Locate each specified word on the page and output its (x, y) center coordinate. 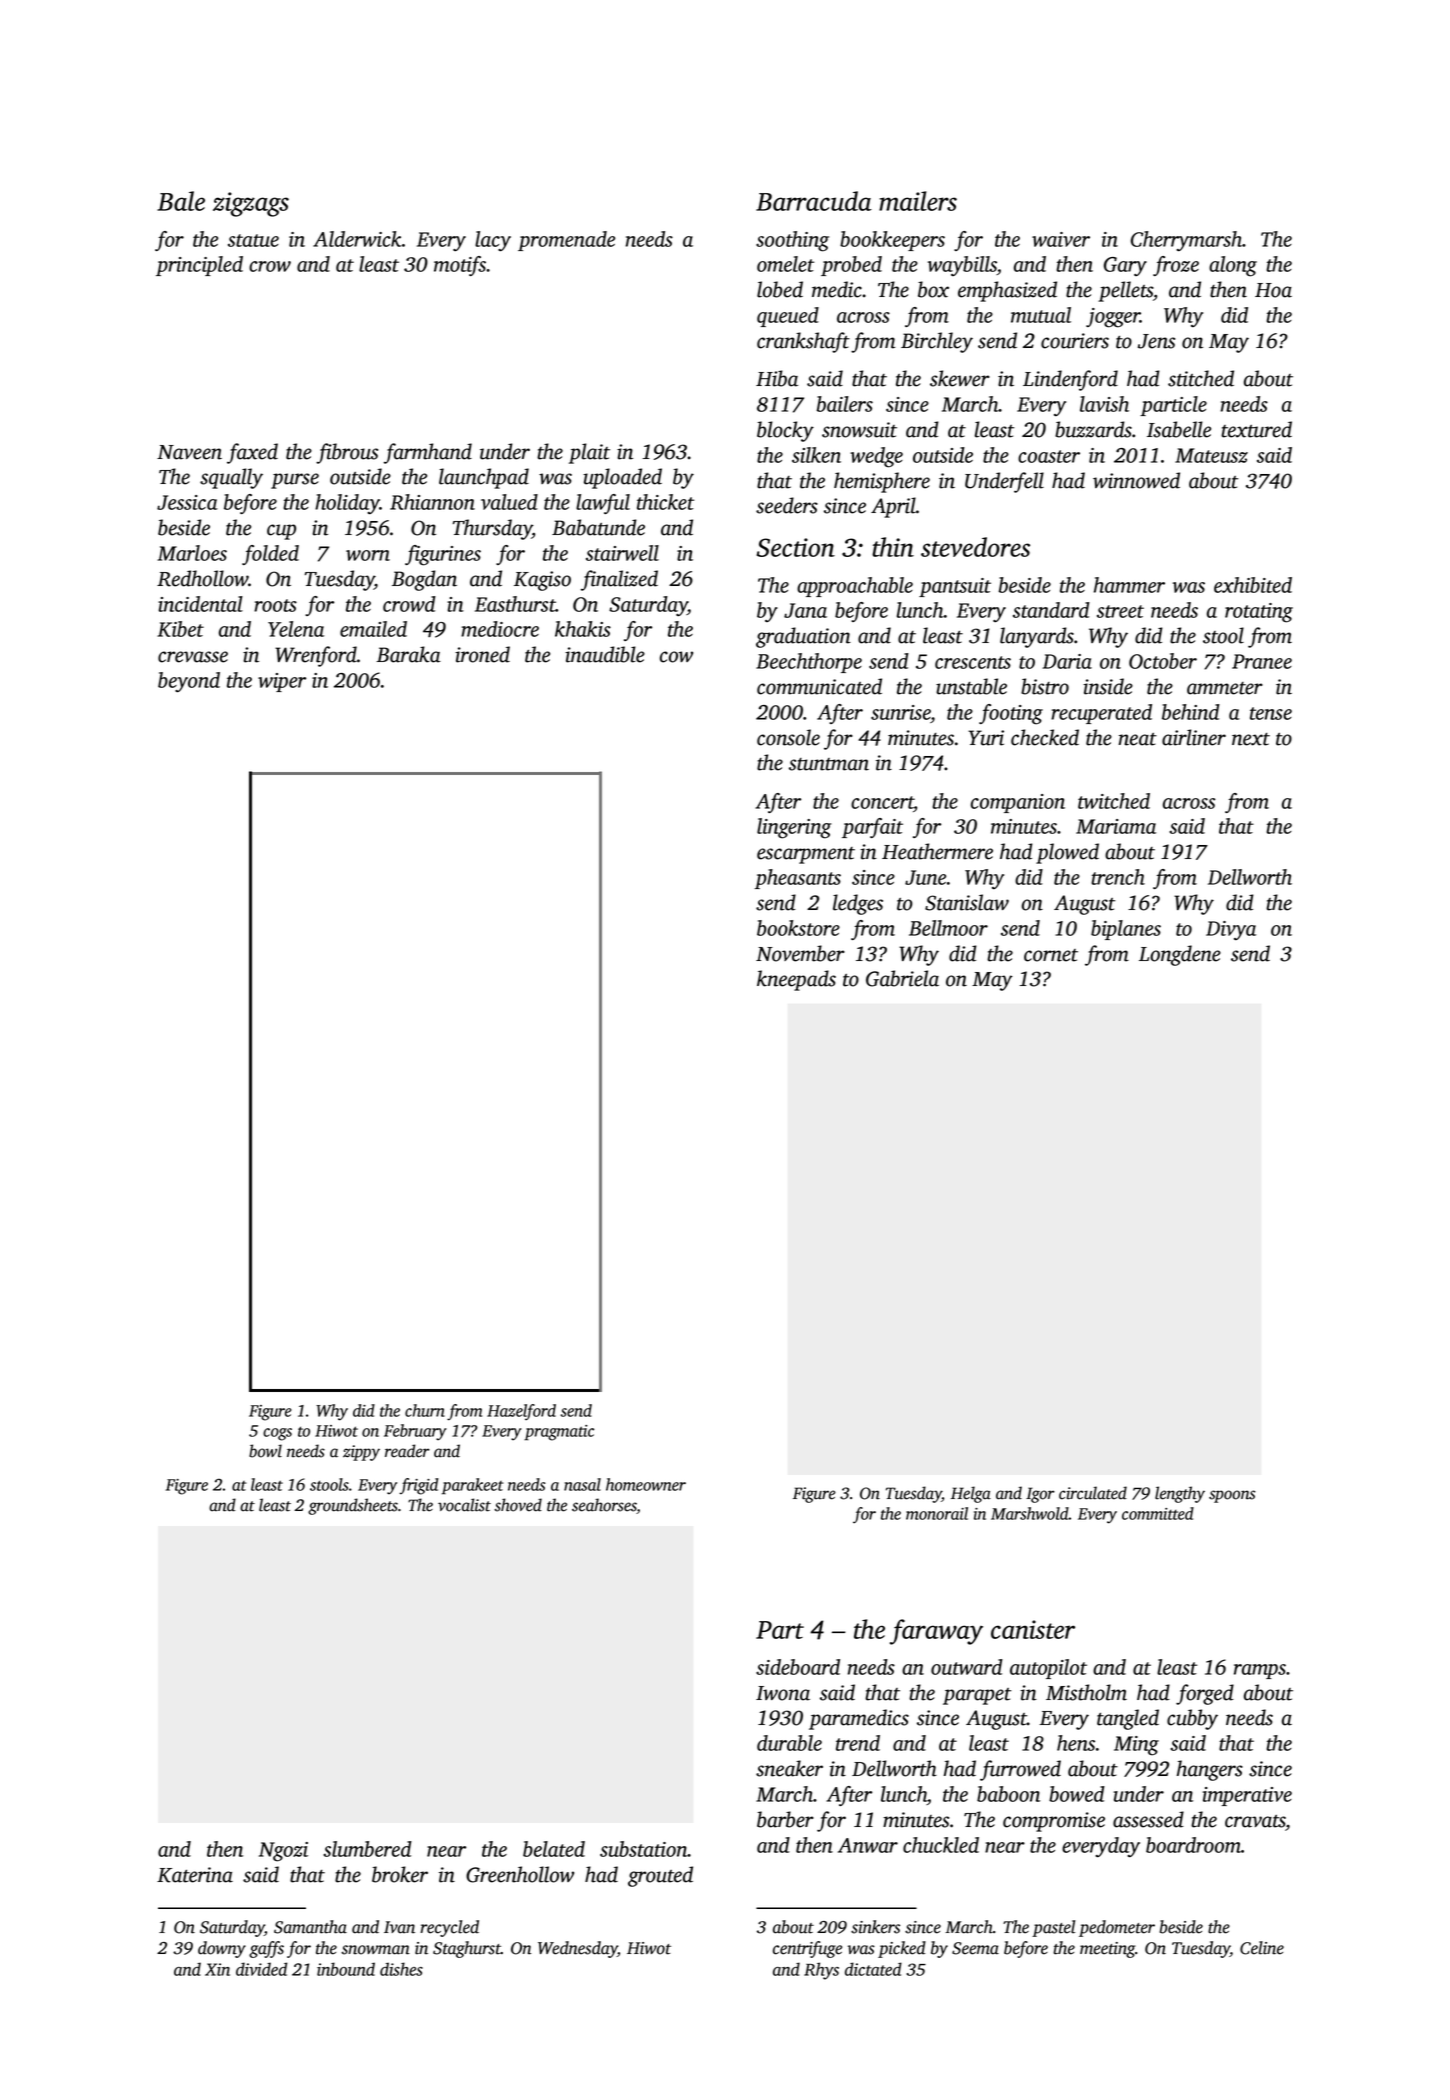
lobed (780, 289)
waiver (1061, 239)
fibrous (347, 453)
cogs (277, 1434)
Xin (217, 1969)
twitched (1114, 801)
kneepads (796, 980)
